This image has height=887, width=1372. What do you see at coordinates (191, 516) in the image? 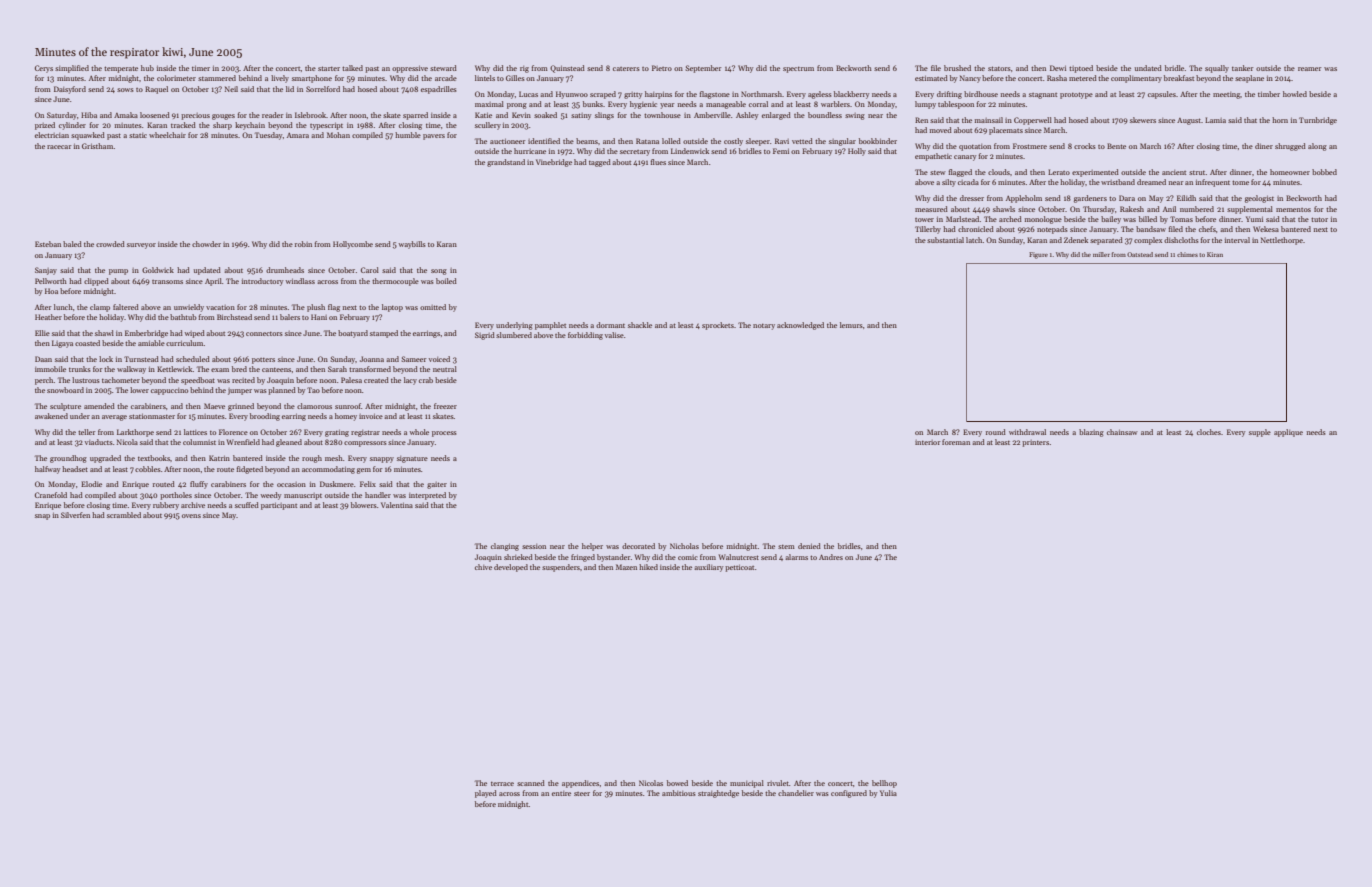
I see `ovens` at bounding box center [191, 516].
